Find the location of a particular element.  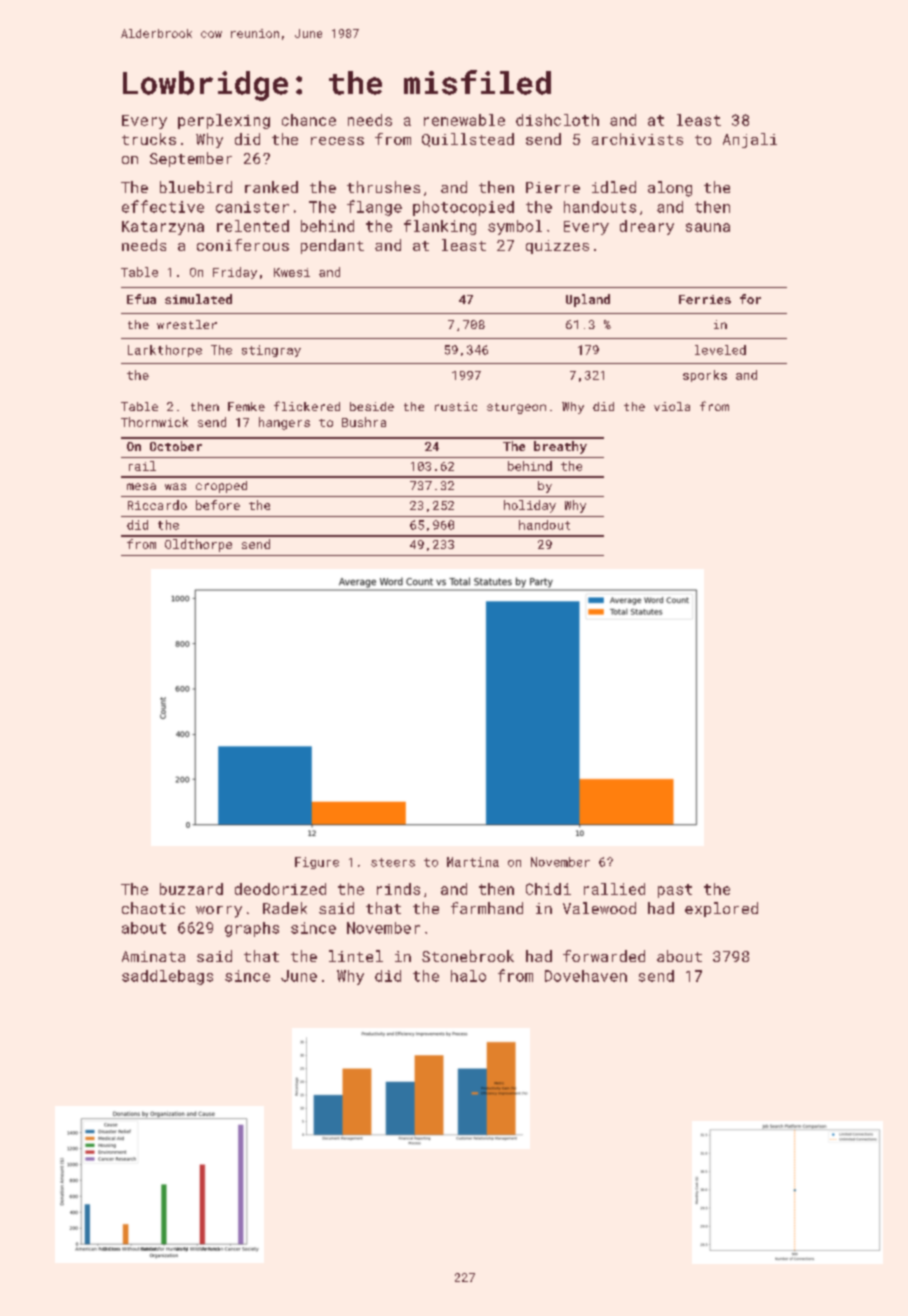

saddlebags is located at coordinates (167, 977).
